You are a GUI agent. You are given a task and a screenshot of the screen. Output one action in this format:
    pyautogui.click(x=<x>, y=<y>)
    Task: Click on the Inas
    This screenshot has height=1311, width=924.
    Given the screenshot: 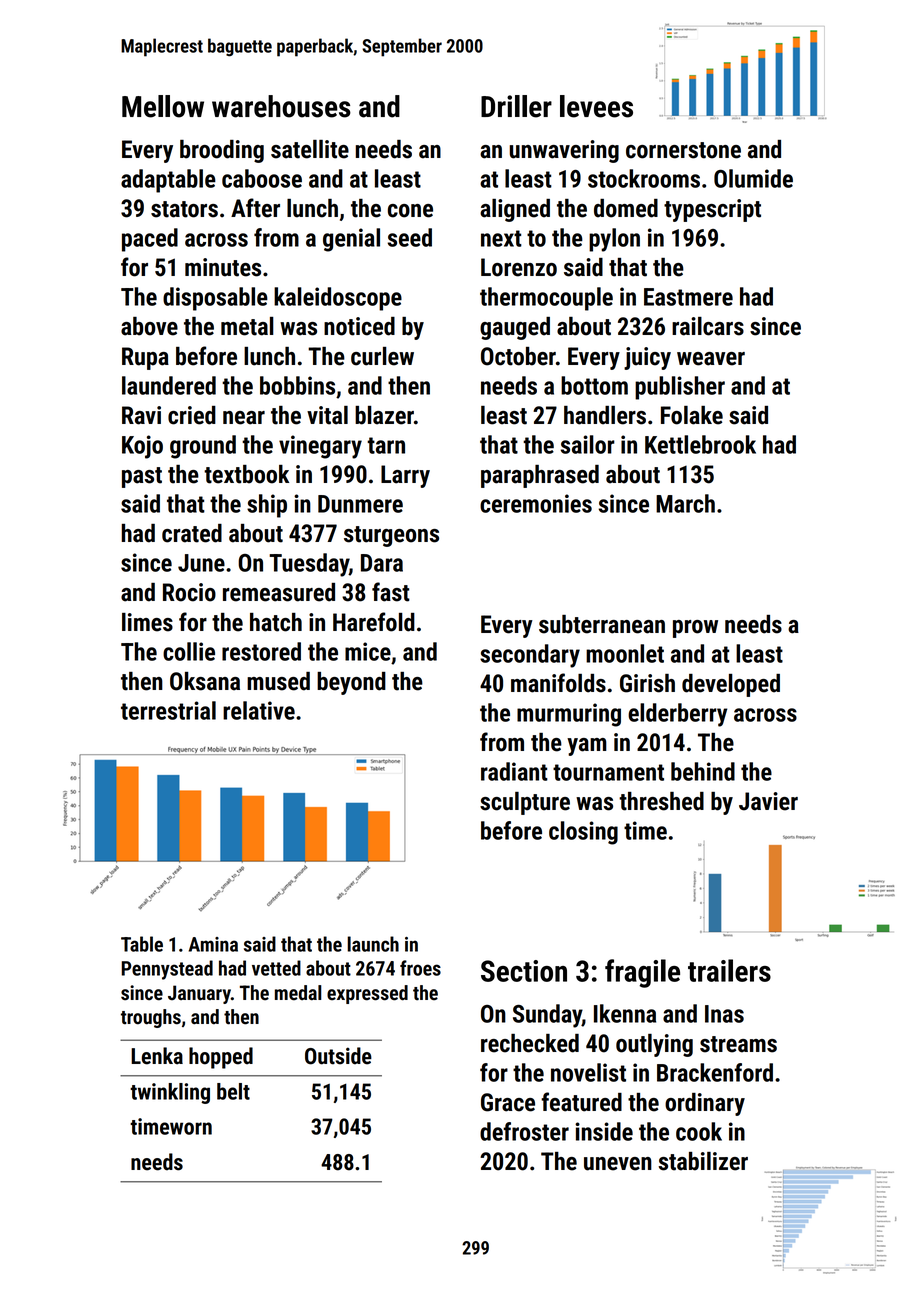 What is the action you would take?
    pyautogui.click(x=724, y=1014)
